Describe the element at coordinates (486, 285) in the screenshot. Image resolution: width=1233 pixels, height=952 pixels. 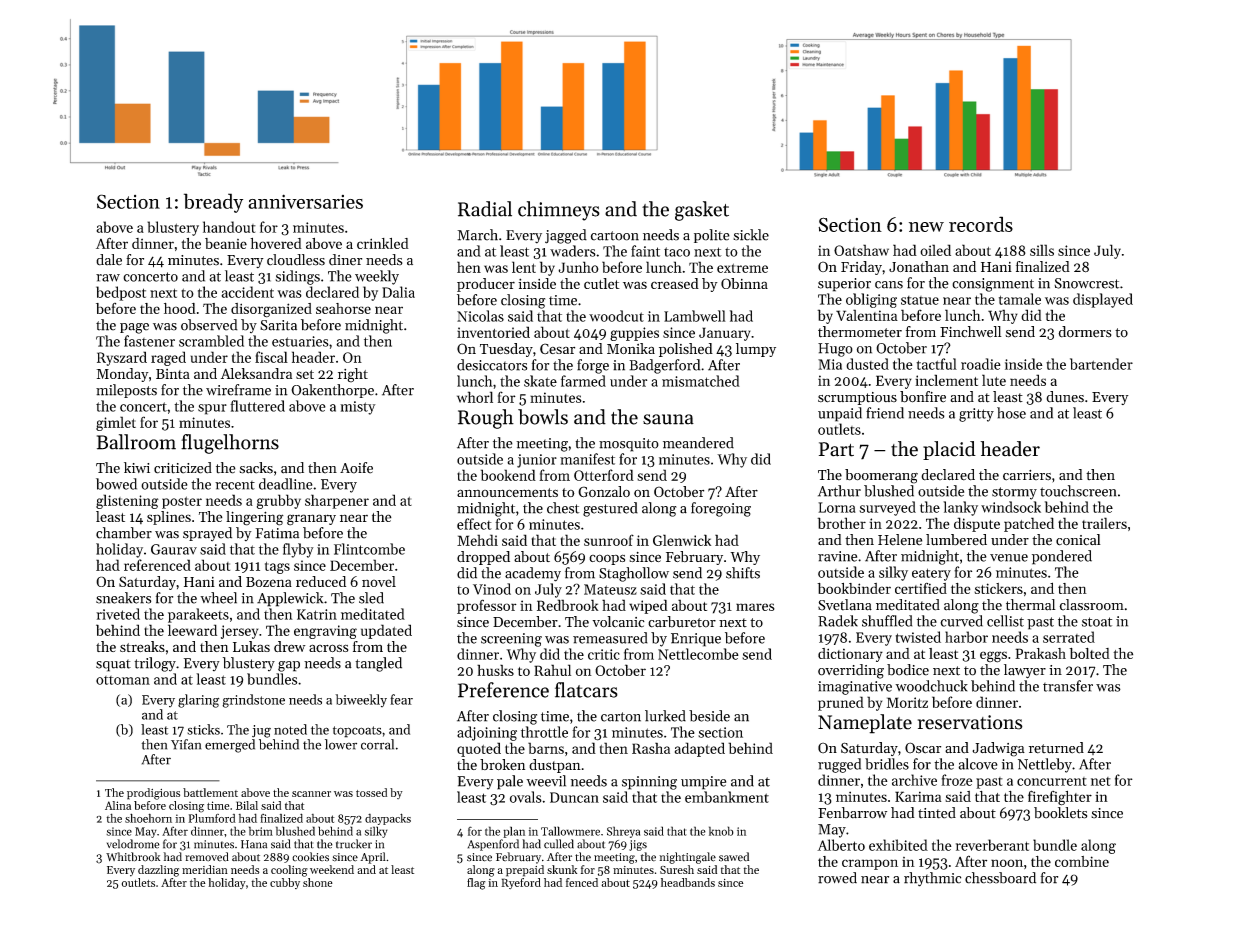
I see `producer` at that location.
